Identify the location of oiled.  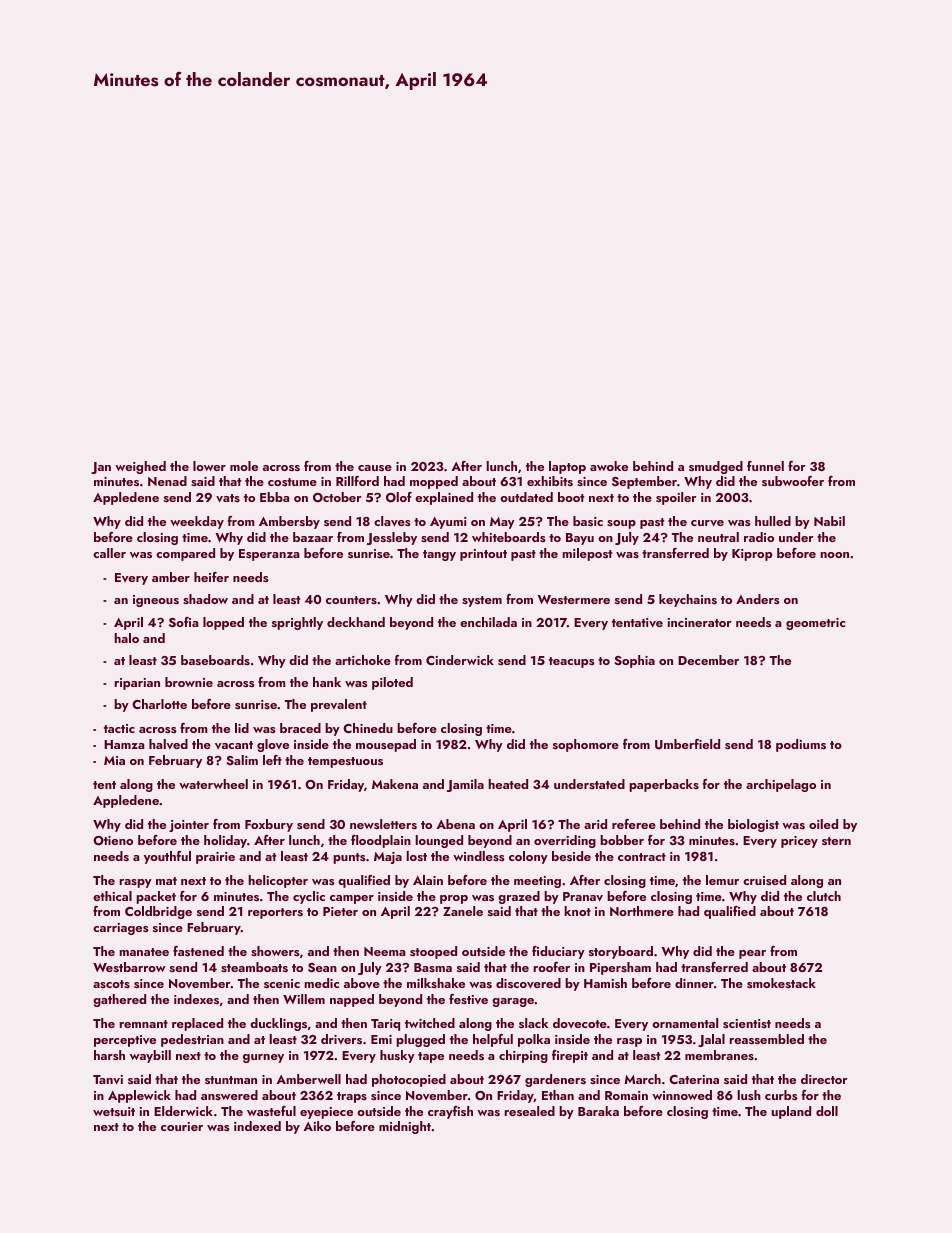
(823, 824).
